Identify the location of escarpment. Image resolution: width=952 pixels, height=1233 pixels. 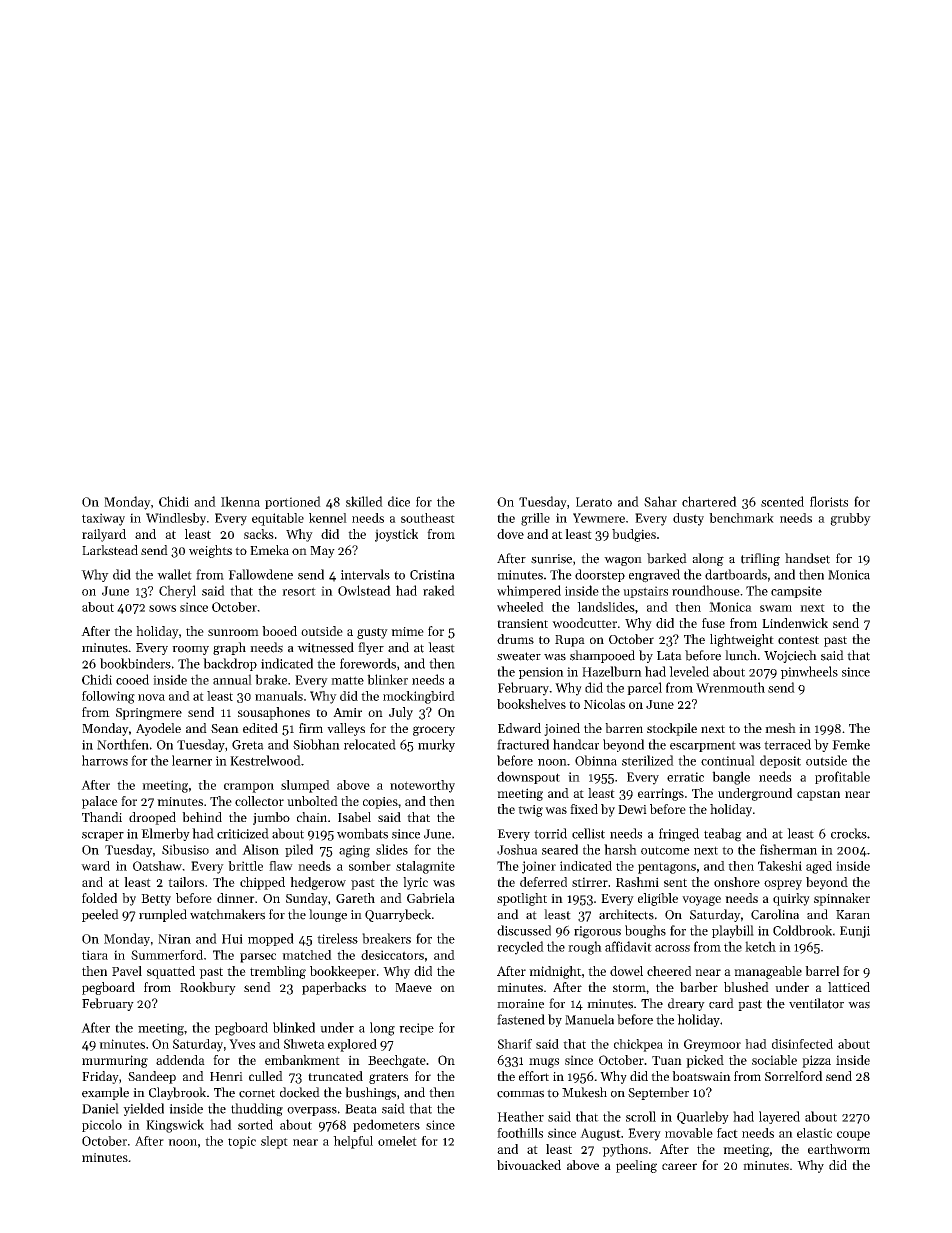
(703, 746).
